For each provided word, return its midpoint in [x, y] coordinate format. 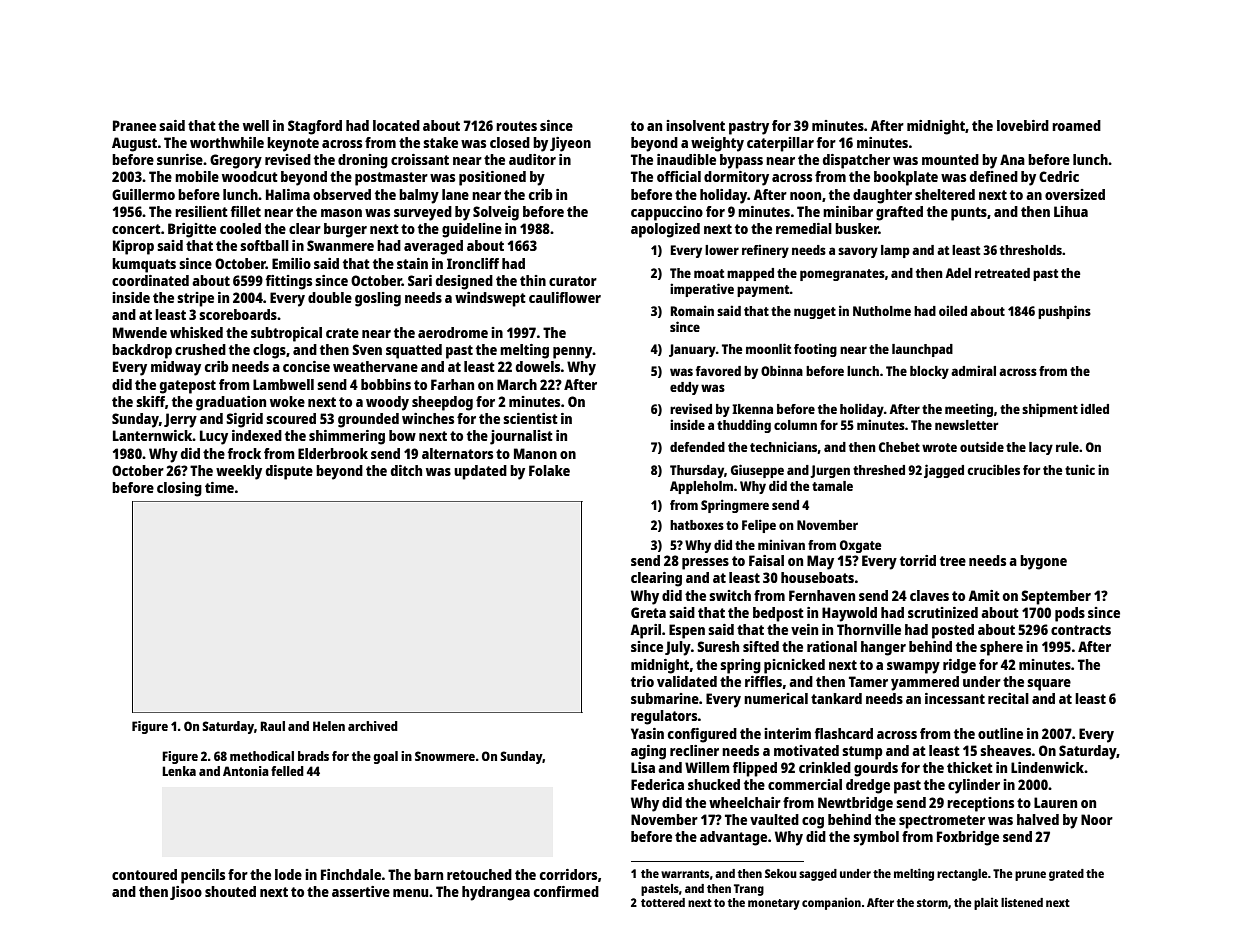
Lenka [179, 771]
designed [464, 282]
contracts [1081, 630]
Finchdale [351, 874]
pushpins [1064, 312]
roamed [1076, 125]
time [219, 487]
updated [480, 472]
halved [1038, 819]
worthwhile [227, 142]
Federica [657, 784]
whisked [196, 332]
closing [179, 489]
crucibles [993, 469]
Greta [648, 612]
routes [516, 126]
